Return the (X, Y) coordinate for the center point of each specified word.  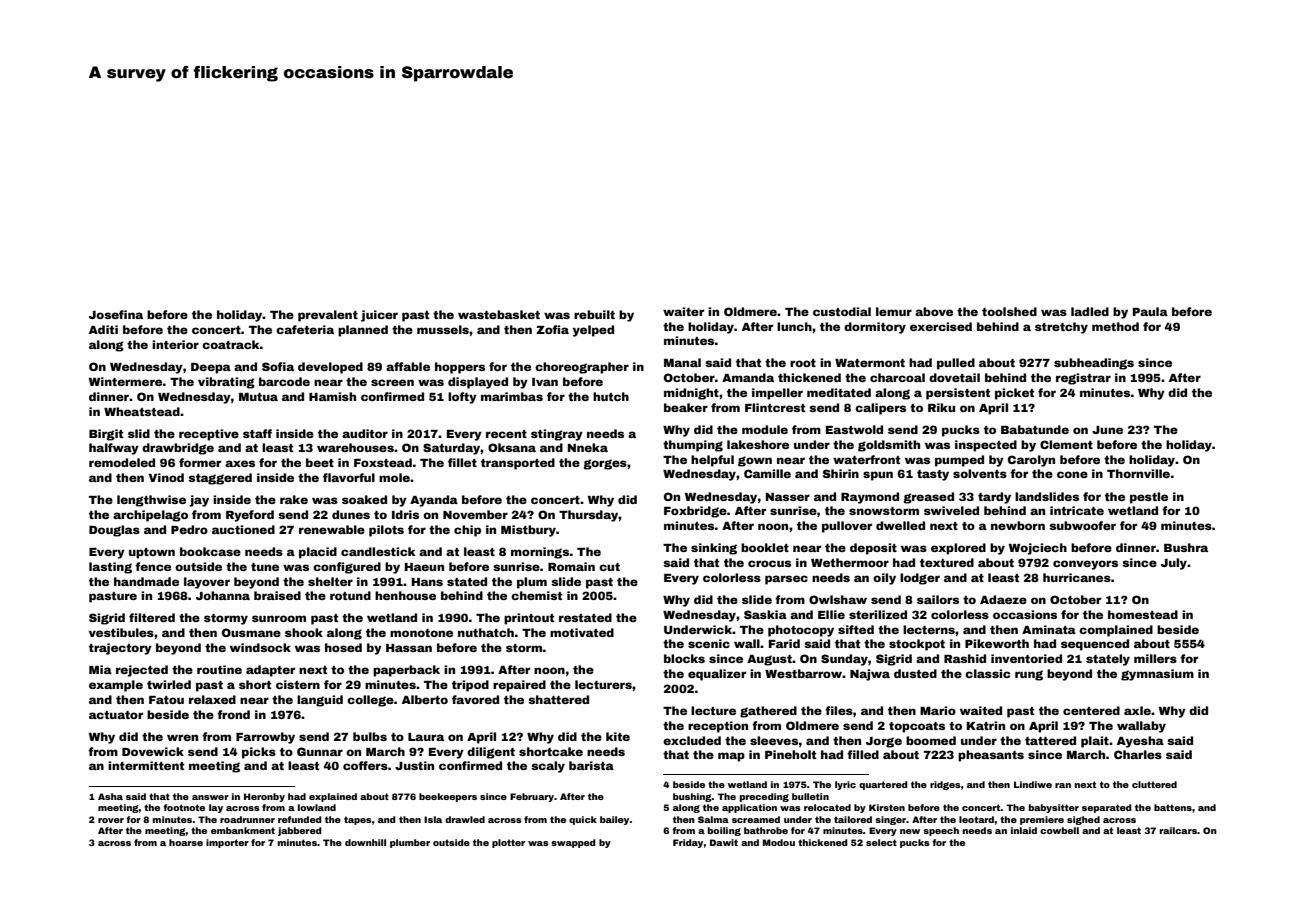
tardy (994, 498)
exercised (941, 326)
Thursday (589, 516)
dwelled (900, 525)
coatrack (231, 344)
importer (227, 843)
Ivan (545, 382)
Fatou (166, 700)
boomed (931, 740)
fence (153, 566)
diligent (491, 753)
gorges (605, 464)
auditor (365, 433)
